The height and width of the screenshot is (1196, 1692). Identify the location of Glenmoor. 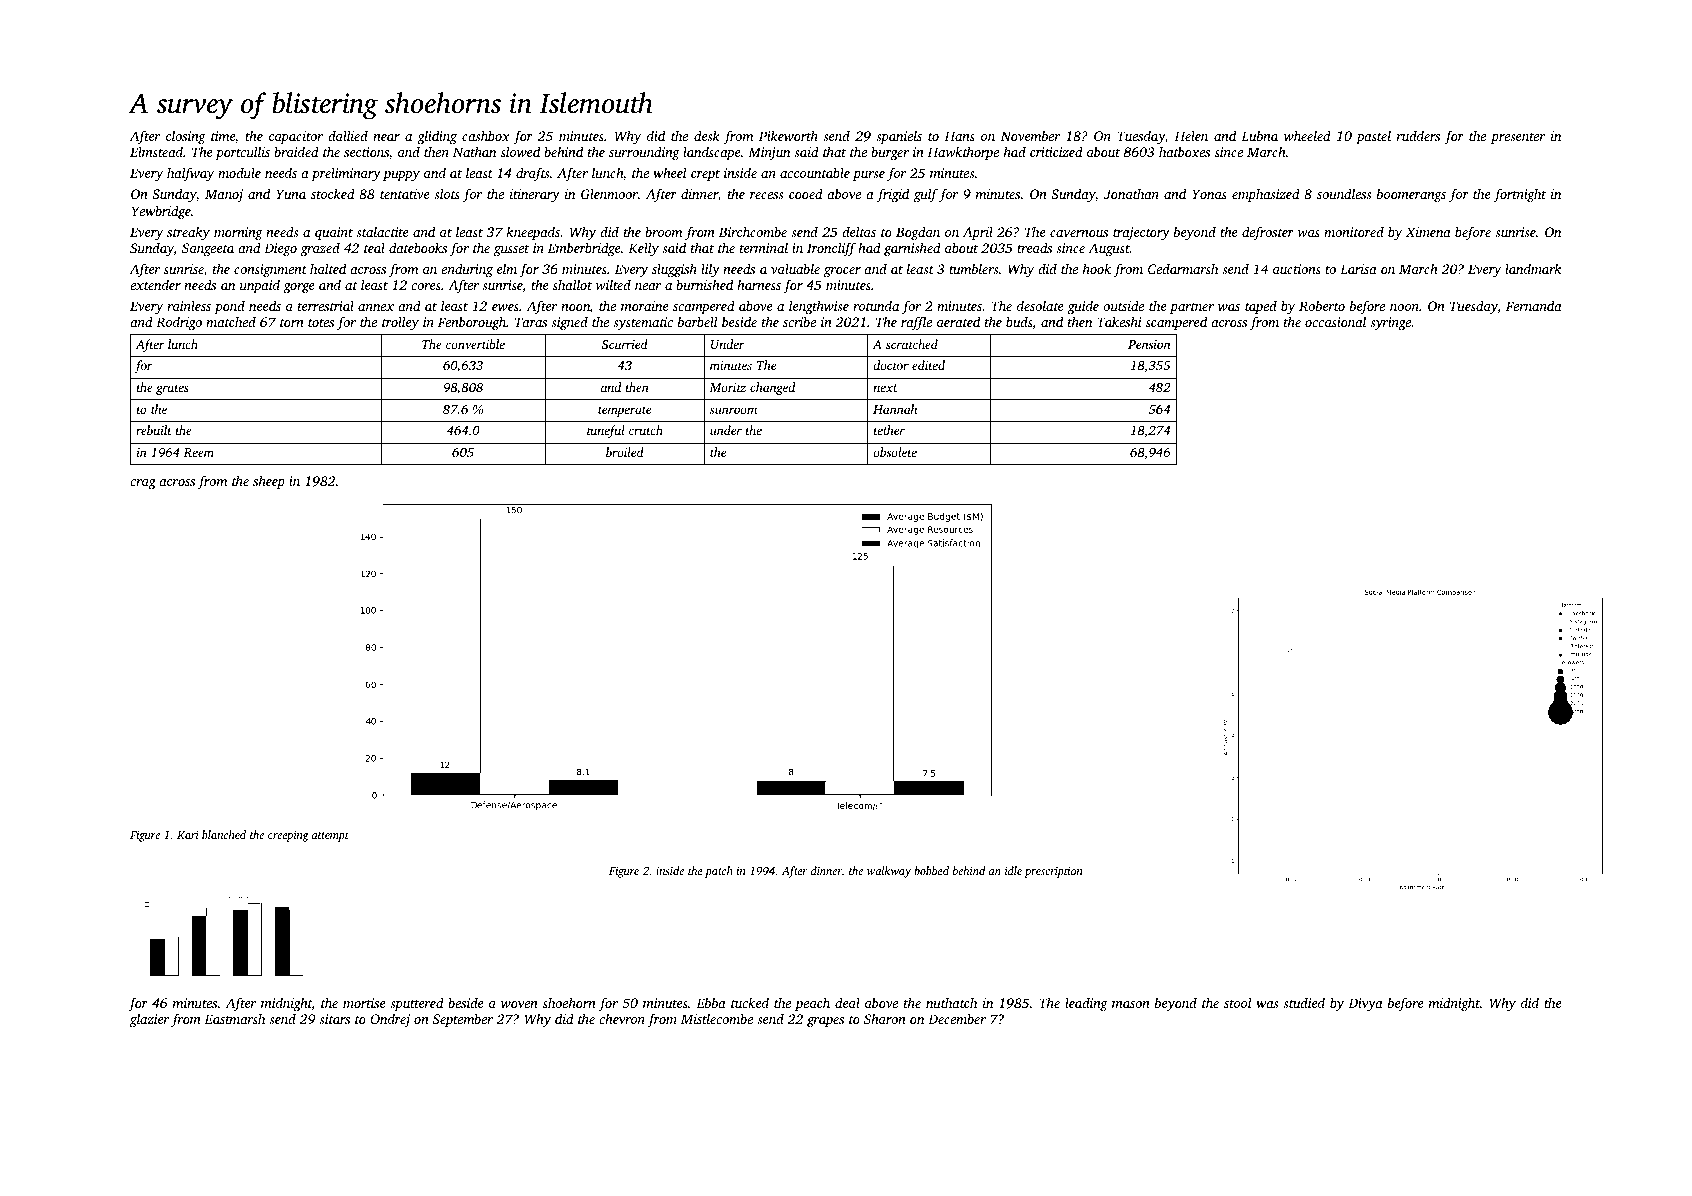
(609, 193).
